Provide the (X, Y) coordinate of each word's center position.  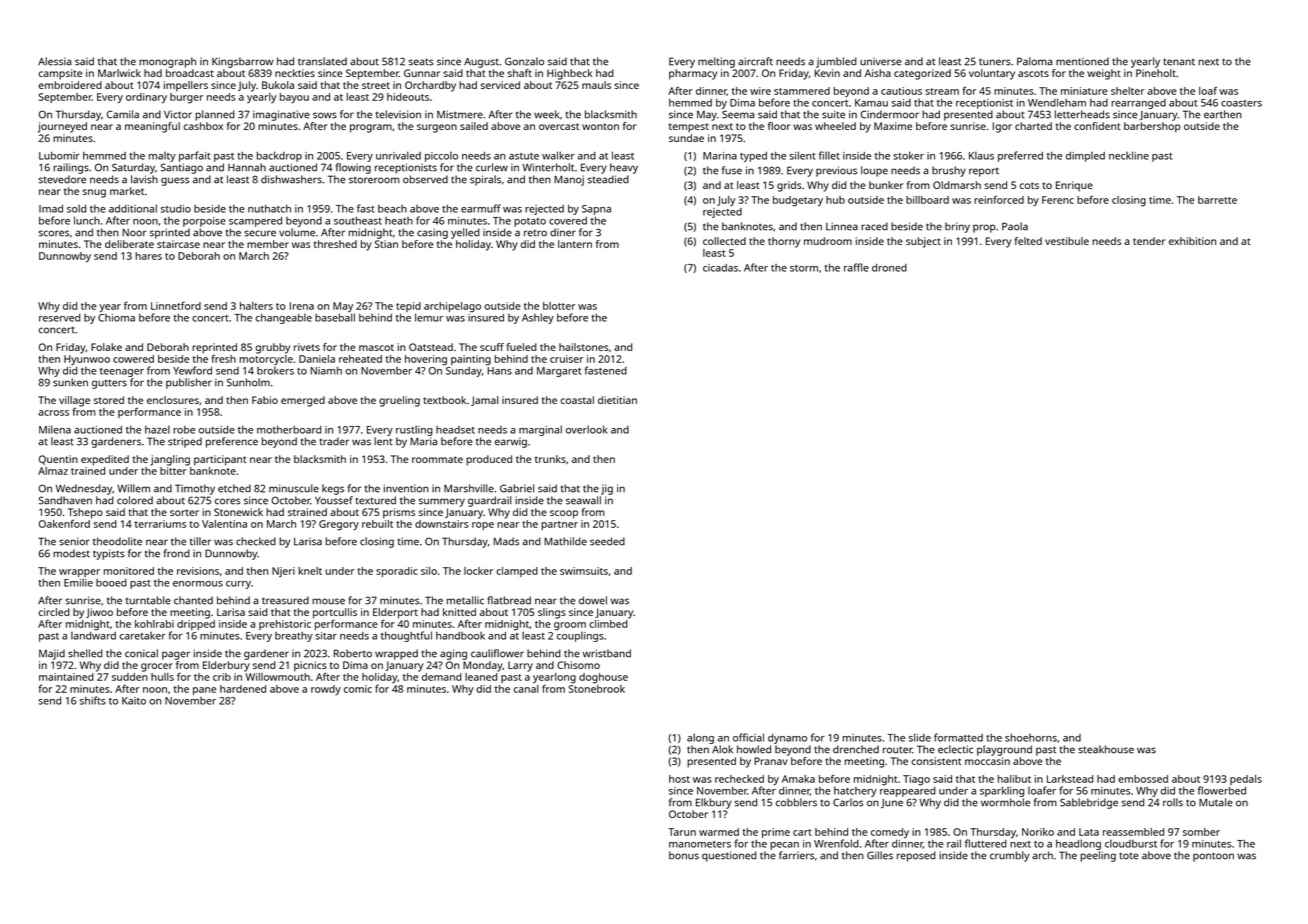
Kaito (134, 701)
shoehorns (1031, 738)
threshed (335, 244)
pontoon (1213, 857)
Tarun (682, 832)
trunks (550, 459)
